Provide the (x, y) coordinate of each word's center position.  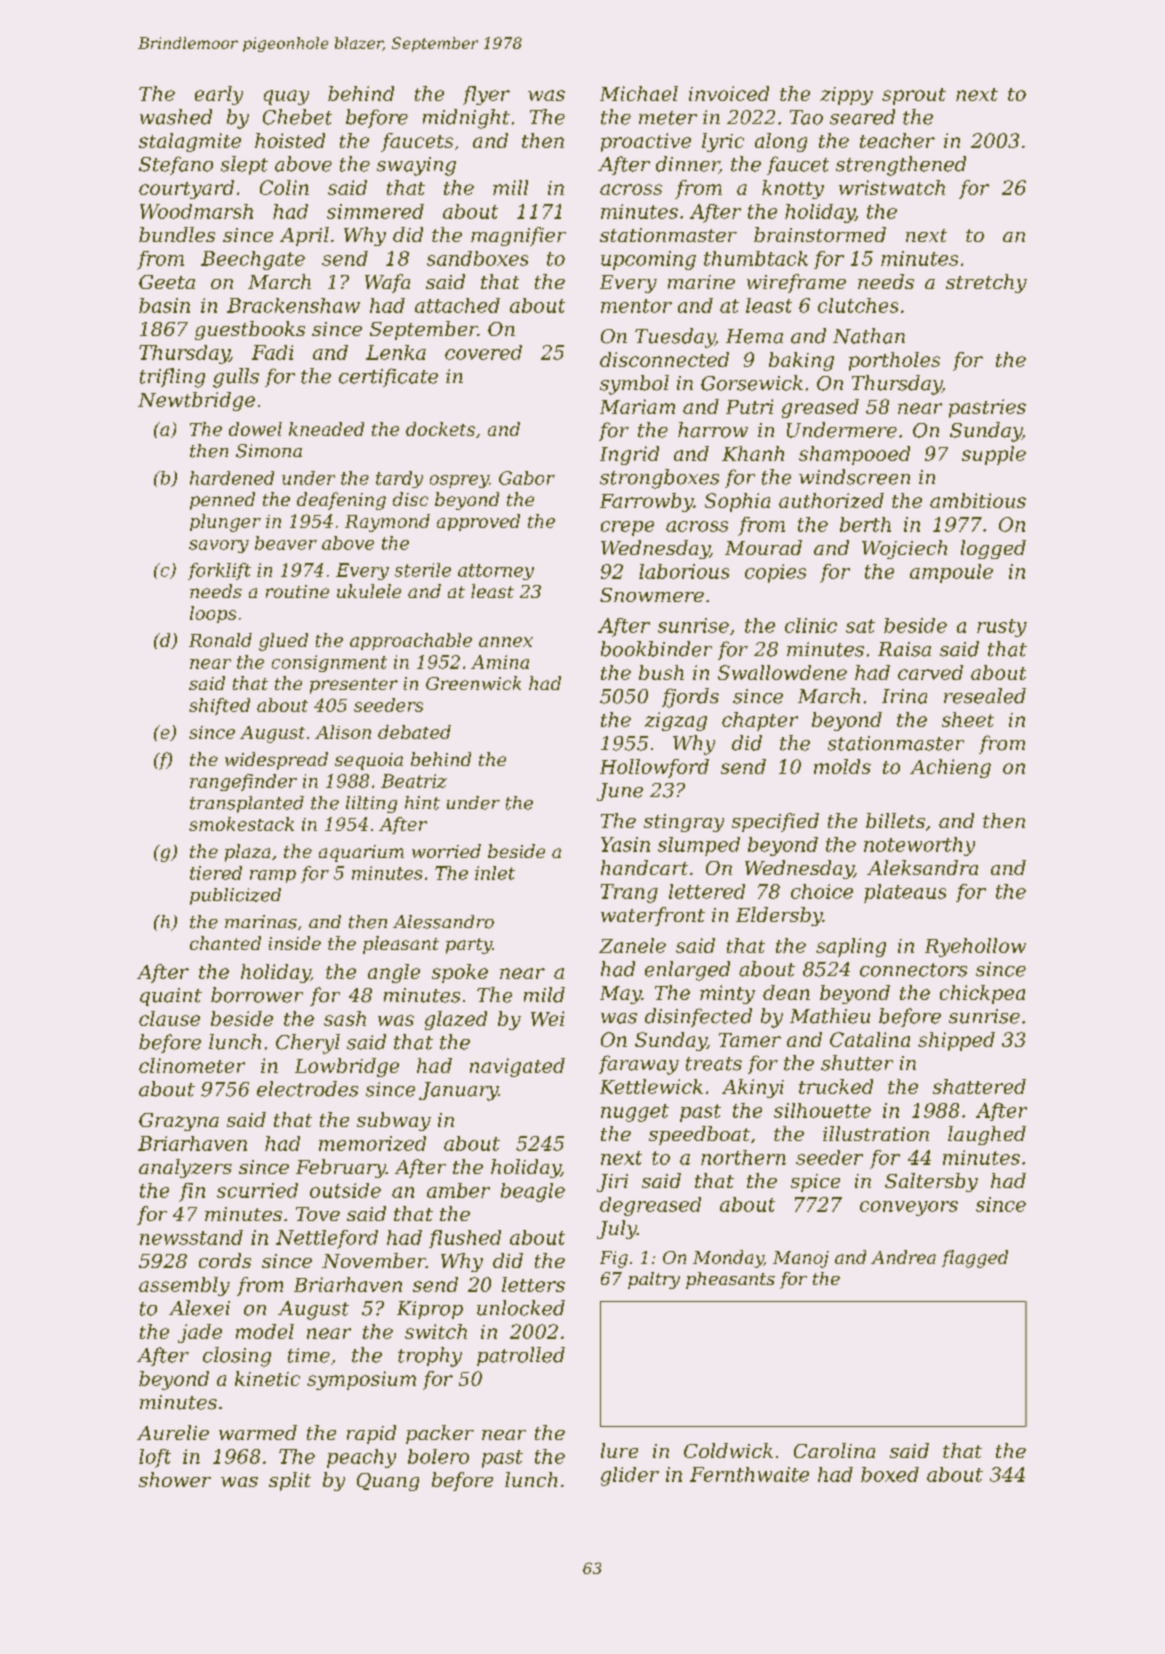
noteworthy (919, 846)
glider (630, 1476)
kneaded (326, 429)
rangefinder (243, 782)
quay (286, 97)
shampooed (854, 455)
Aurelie (173, 1432)
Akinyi (753, 1088)
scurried (257, 1190)
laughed (987, 1135)
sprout (914, 96)
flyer (486, 95)
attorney (496, 572)
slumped (699, 846)
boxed (890, 1474)
